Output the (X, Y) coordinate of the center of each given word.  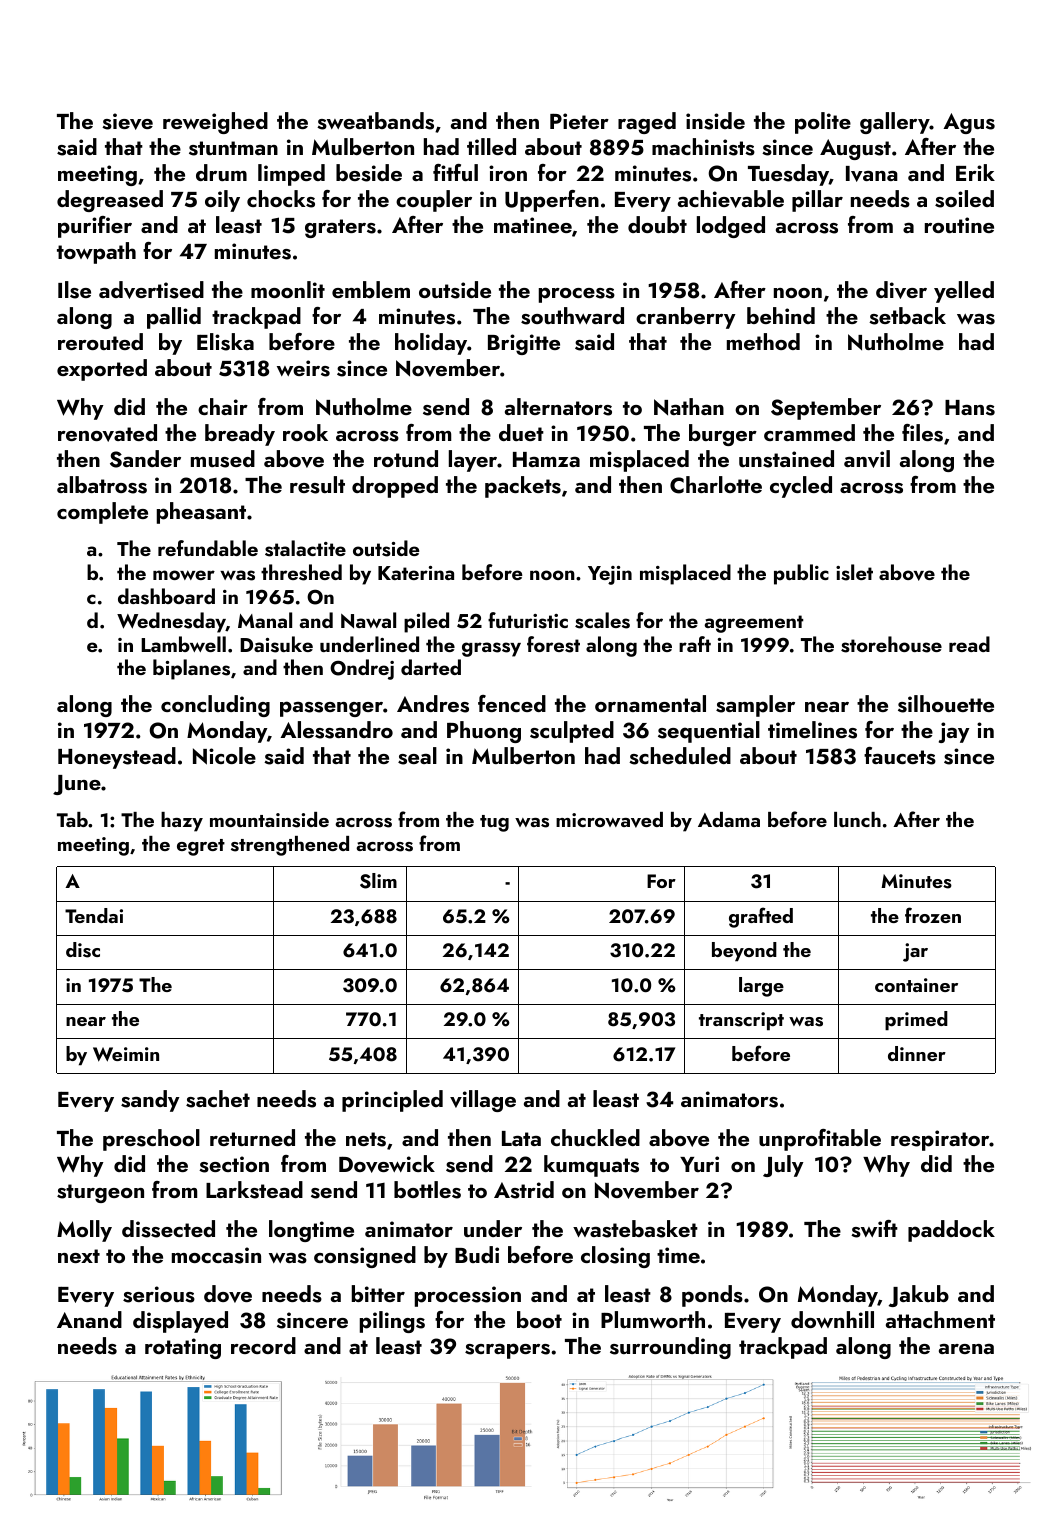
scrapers (507, 1351)
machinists (703, 147)
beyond (744, 952)
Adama (729, 819)
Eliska (225, 342)
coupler (434, 201)
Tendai (94, 915)
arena (966, 1349)
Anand (89, 1319)
